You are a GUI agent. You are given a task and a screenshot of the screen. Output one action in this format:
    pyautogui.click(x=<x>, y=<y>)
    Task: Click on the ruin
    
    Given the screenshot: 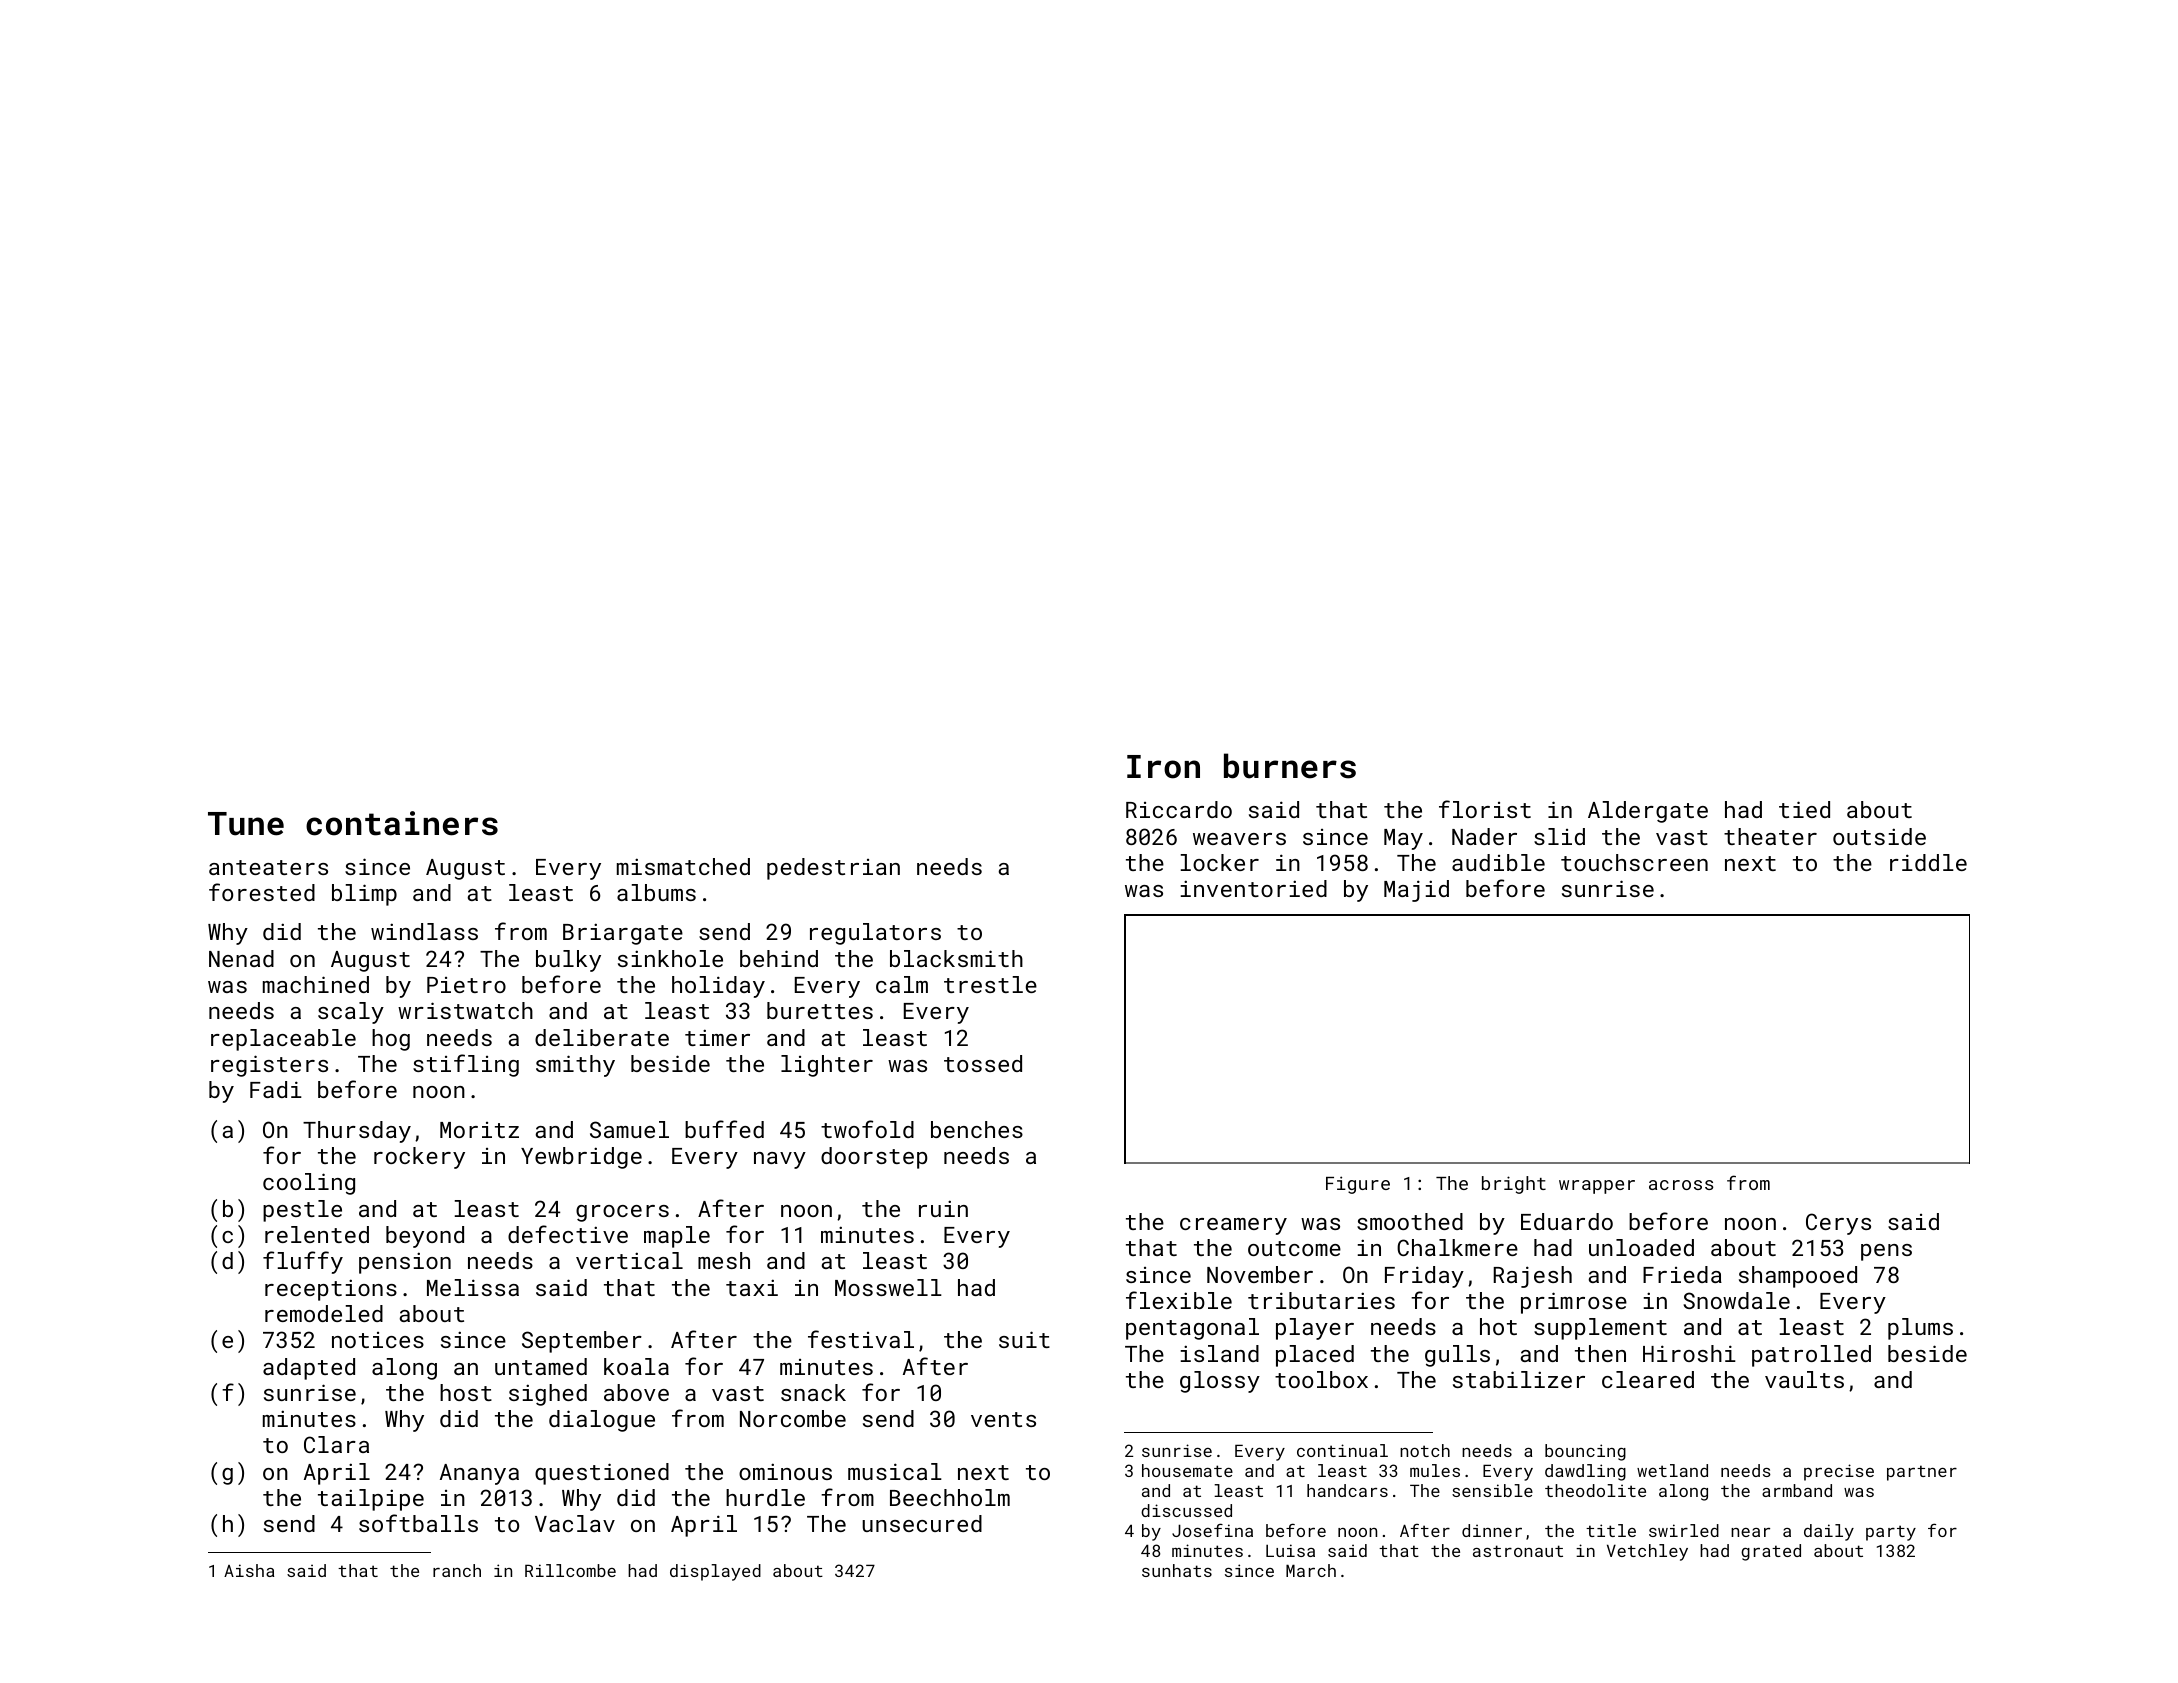 What is the action you would take?
    pyautogui.click(x=943, y=1208)
